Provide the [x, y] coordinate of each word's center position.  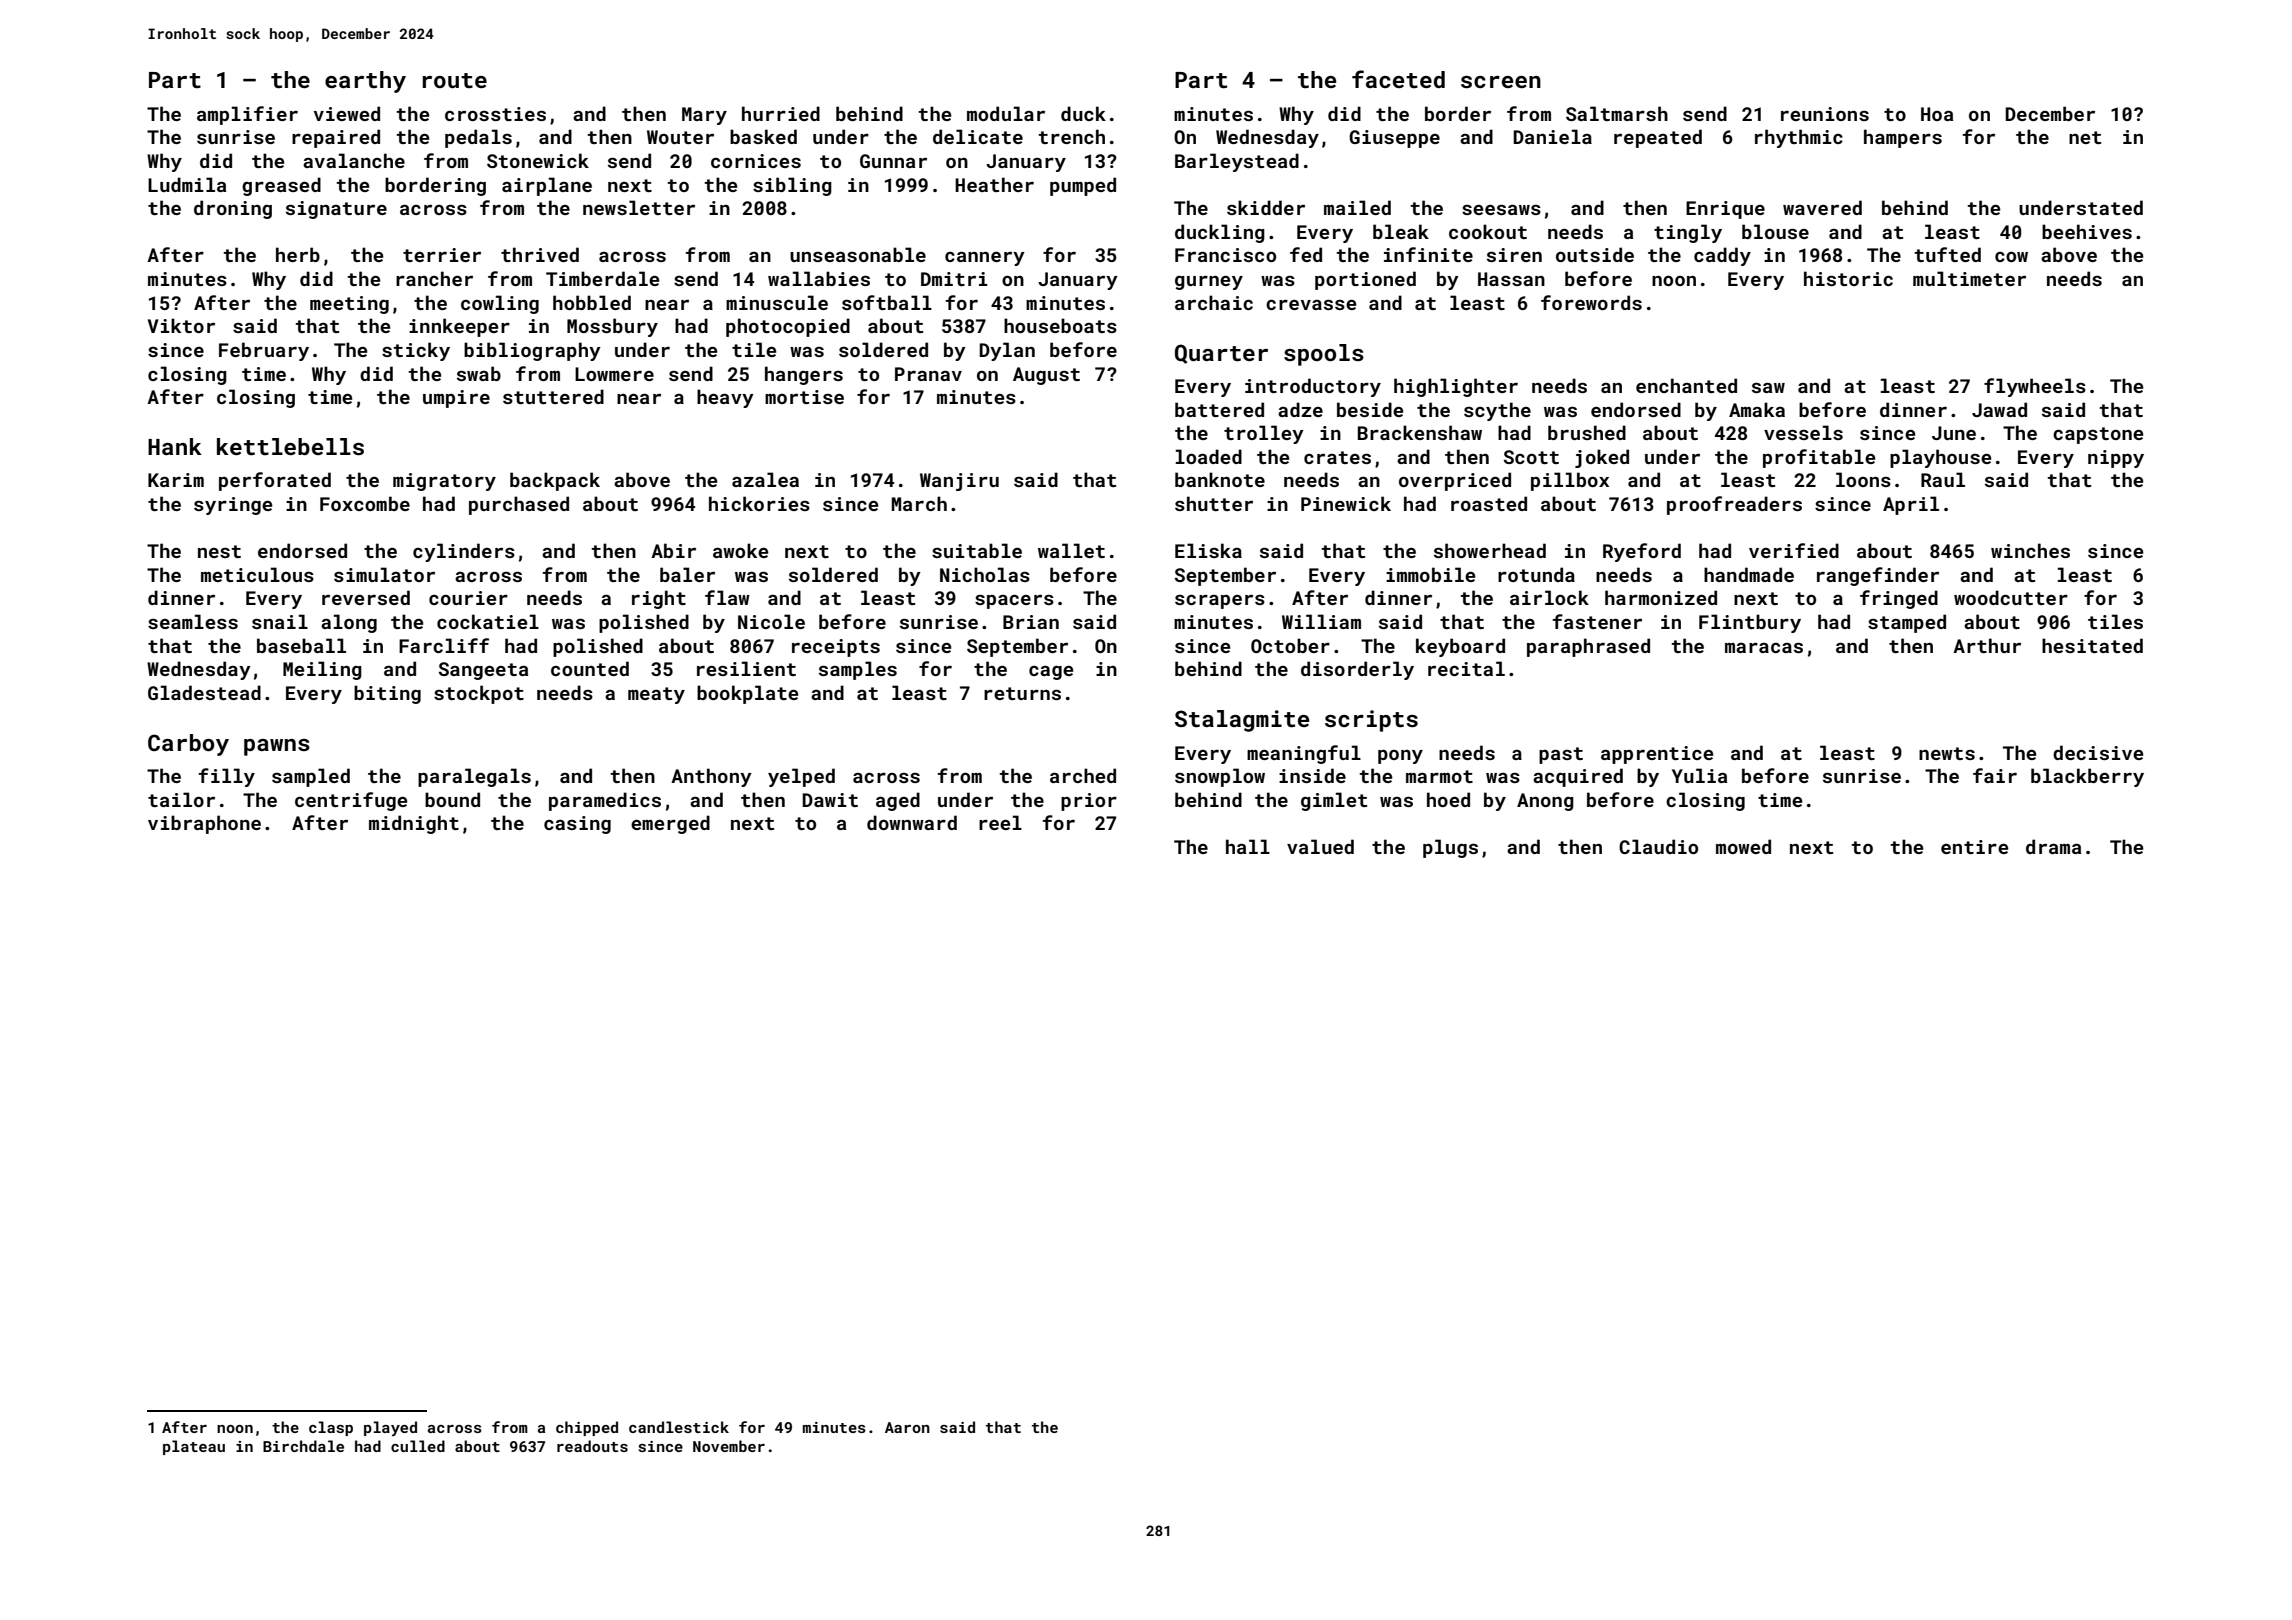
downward [912, 822]
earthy [365, 82]
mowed [1743, 846]
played [390, 1428]
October [1290, 645]
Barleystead [1237, 162]
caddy [1722, 256]
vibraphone [204, 824]
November [729, 1446]
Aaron [907, 1427]
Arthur [1987, 645]
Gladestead [204, 692]
